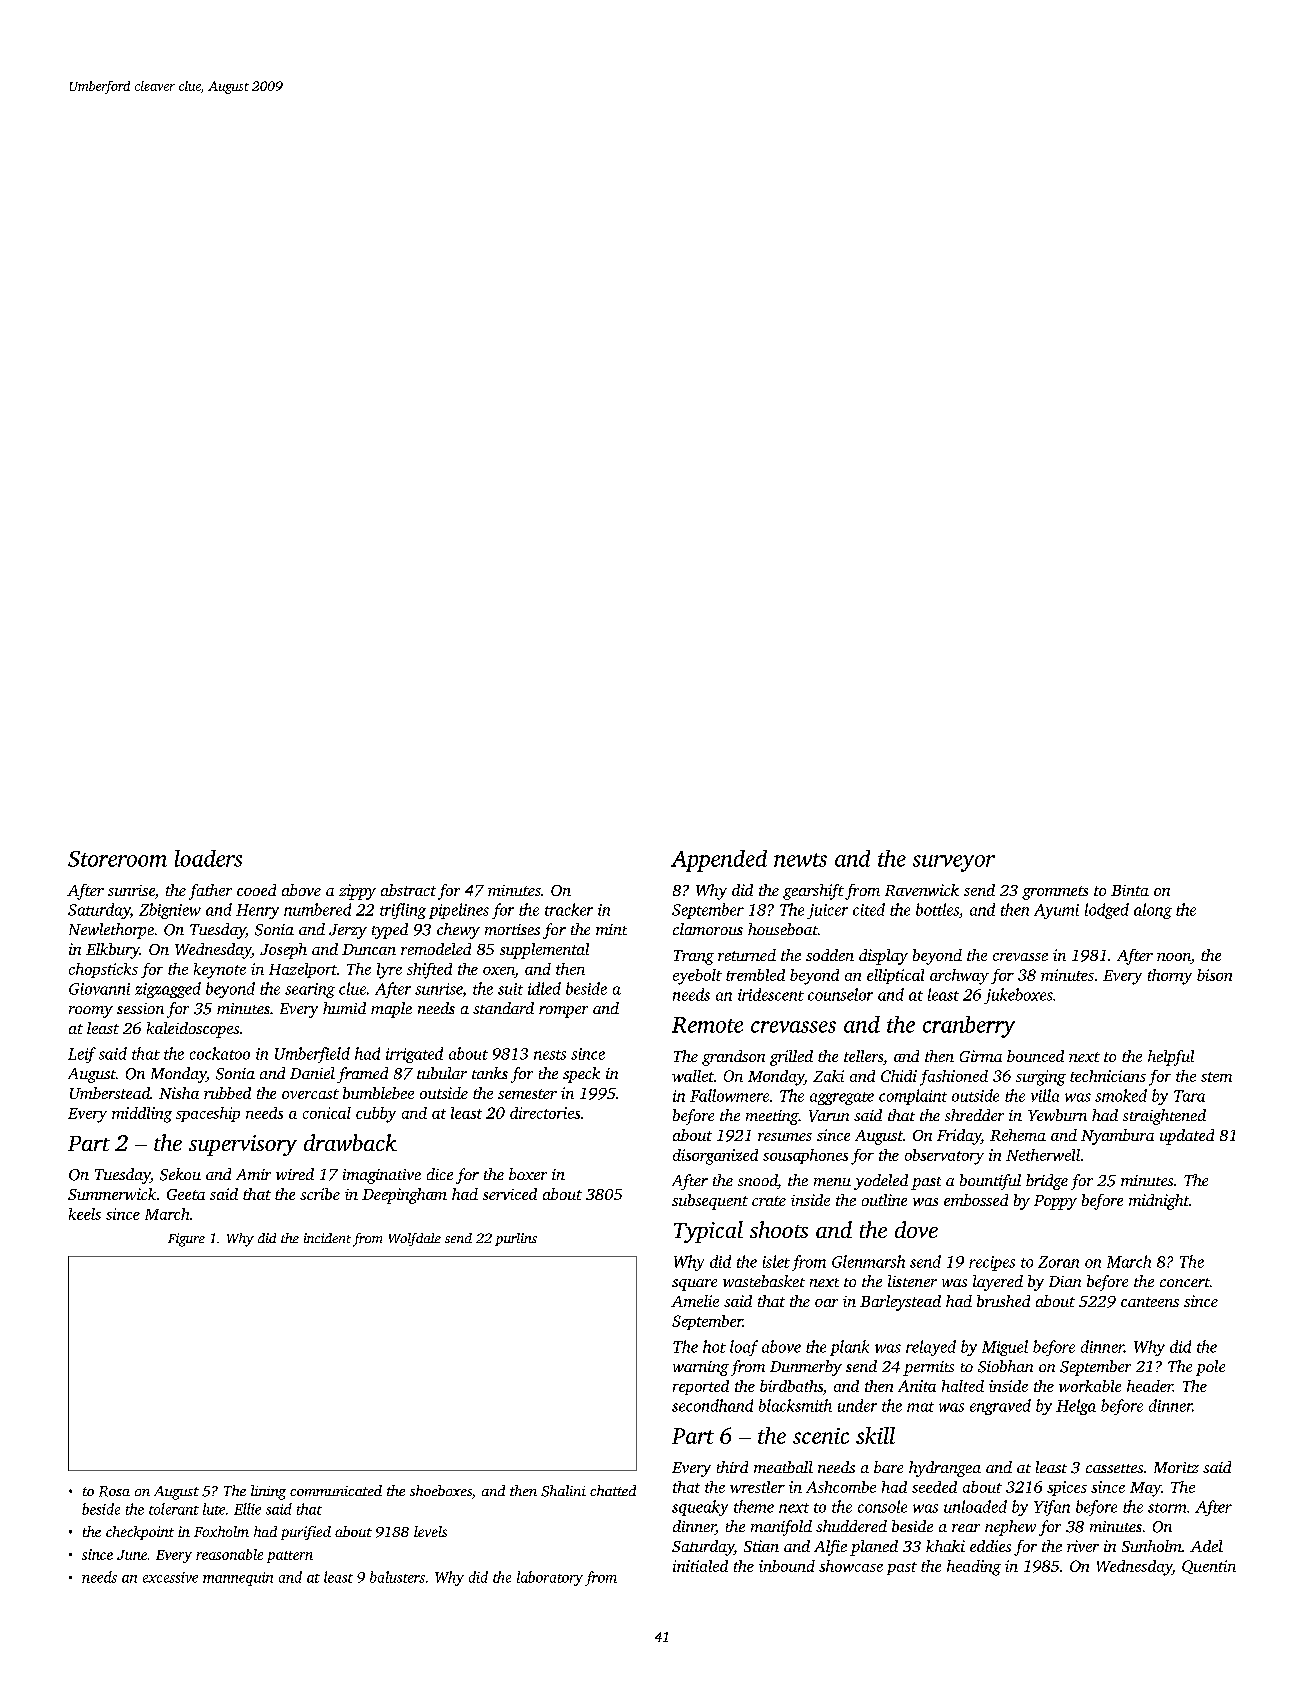 This page has width=1309, height=1694. What do you see at coordinates (1187, 1137) in the page?
I see `updated` at bounding box center [1187, 1137].
